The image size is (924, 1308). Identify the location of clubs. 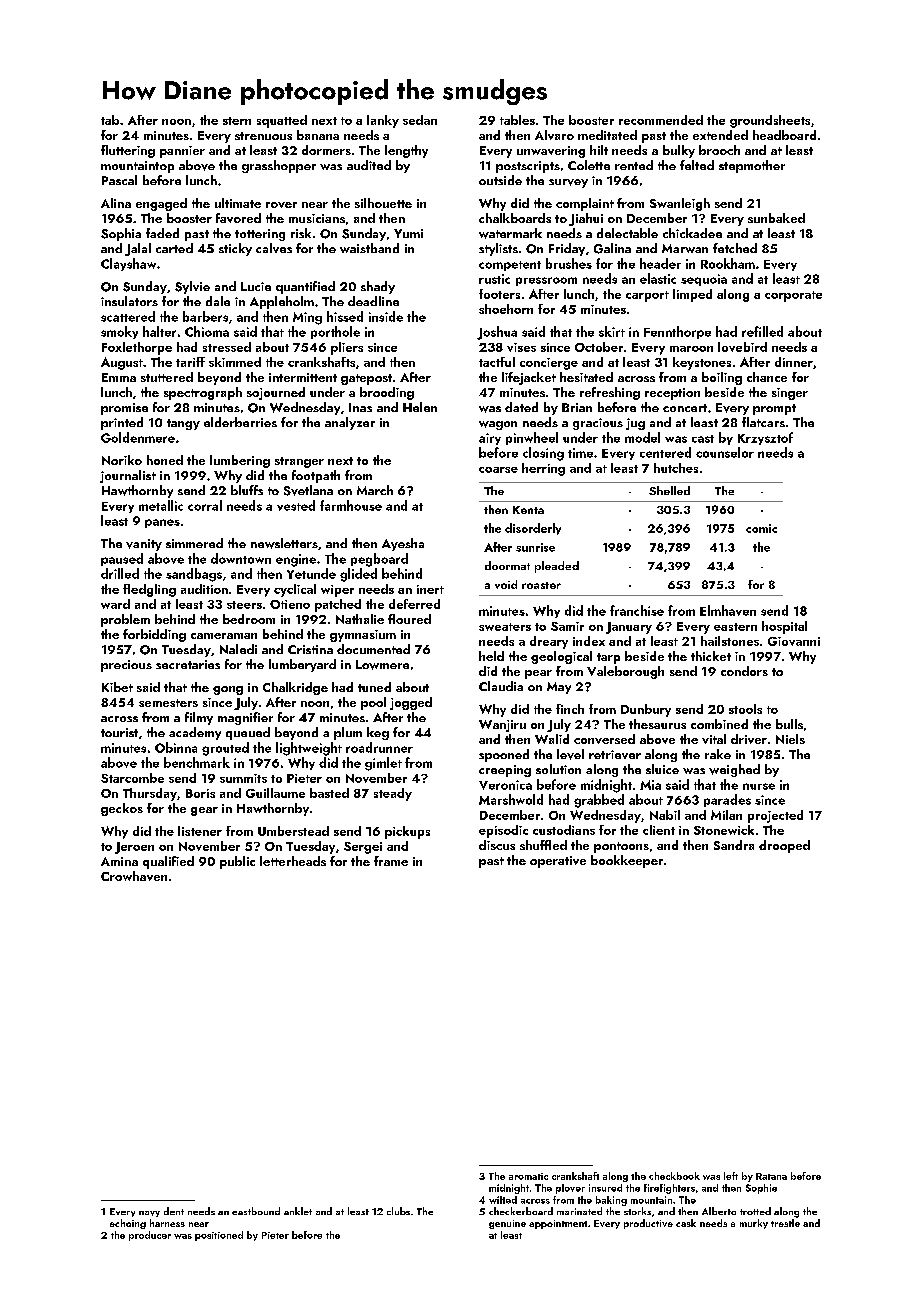
(398, 1211).
